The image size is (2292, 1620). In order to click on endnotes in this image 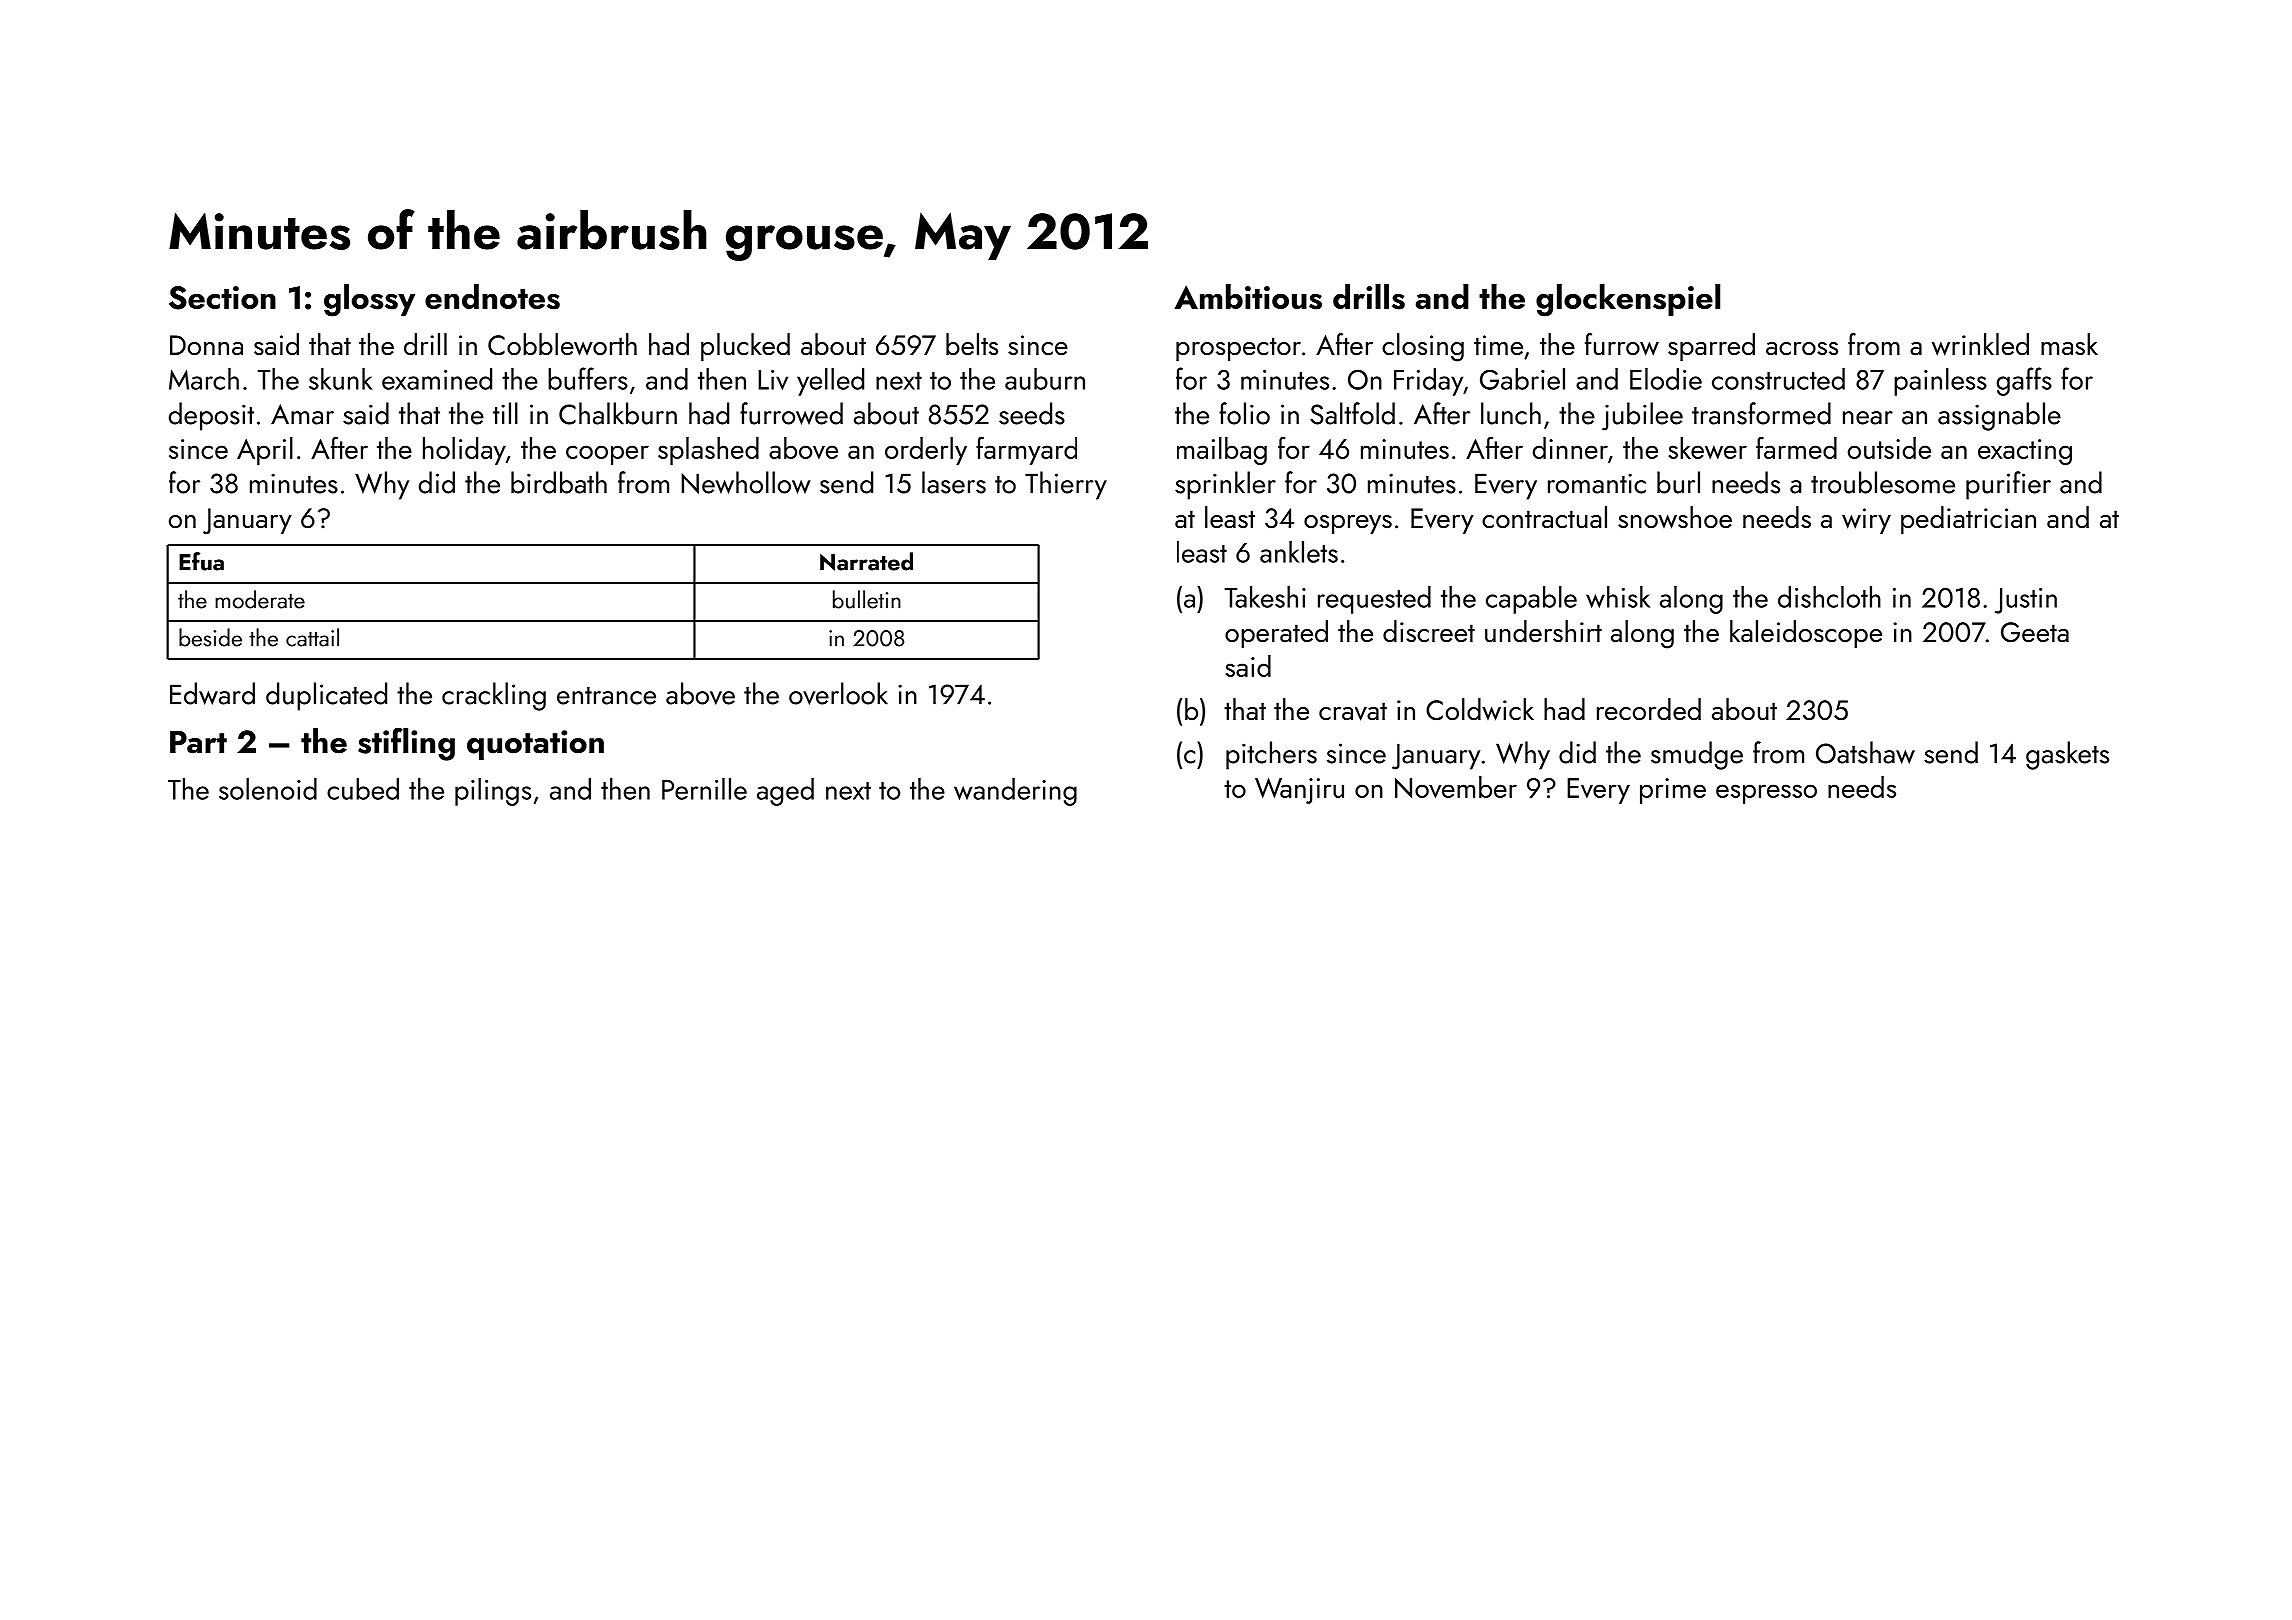, I will do `click(492, 297)`.
